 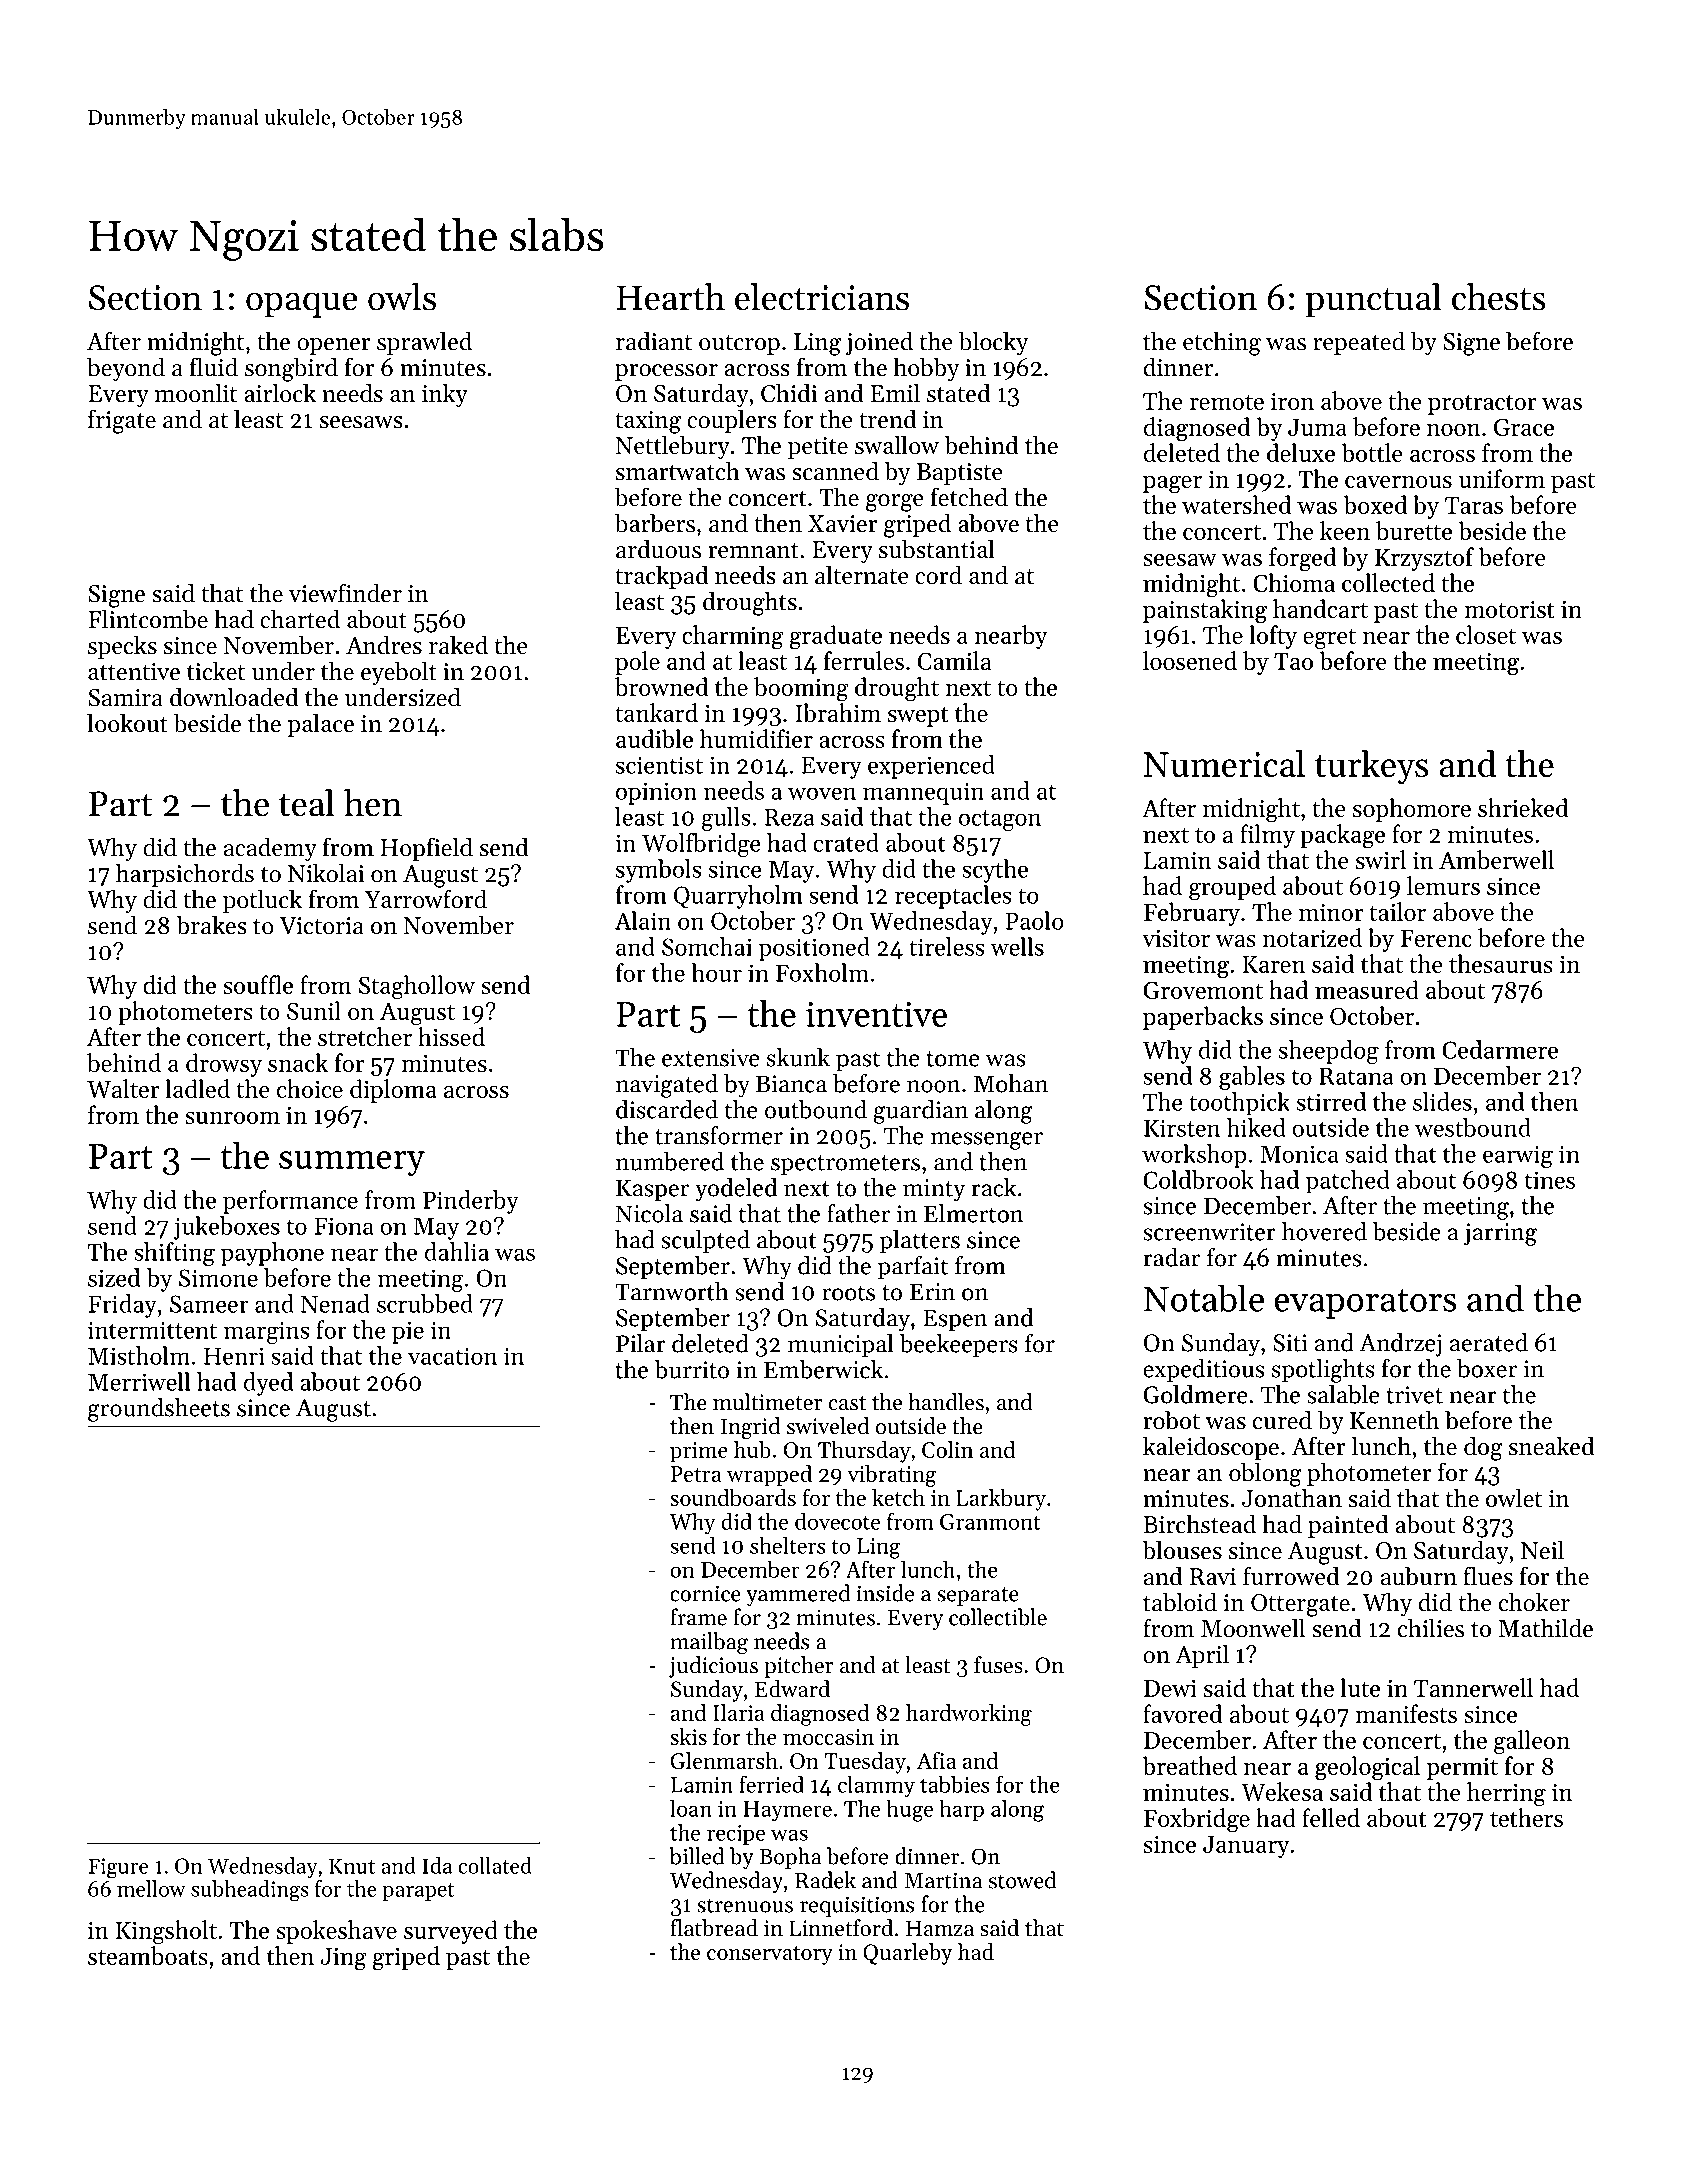 What do you see at coordinates (705, 1593) in the screenshot?
I see `cornice` at bounding box center [705, 1593].
